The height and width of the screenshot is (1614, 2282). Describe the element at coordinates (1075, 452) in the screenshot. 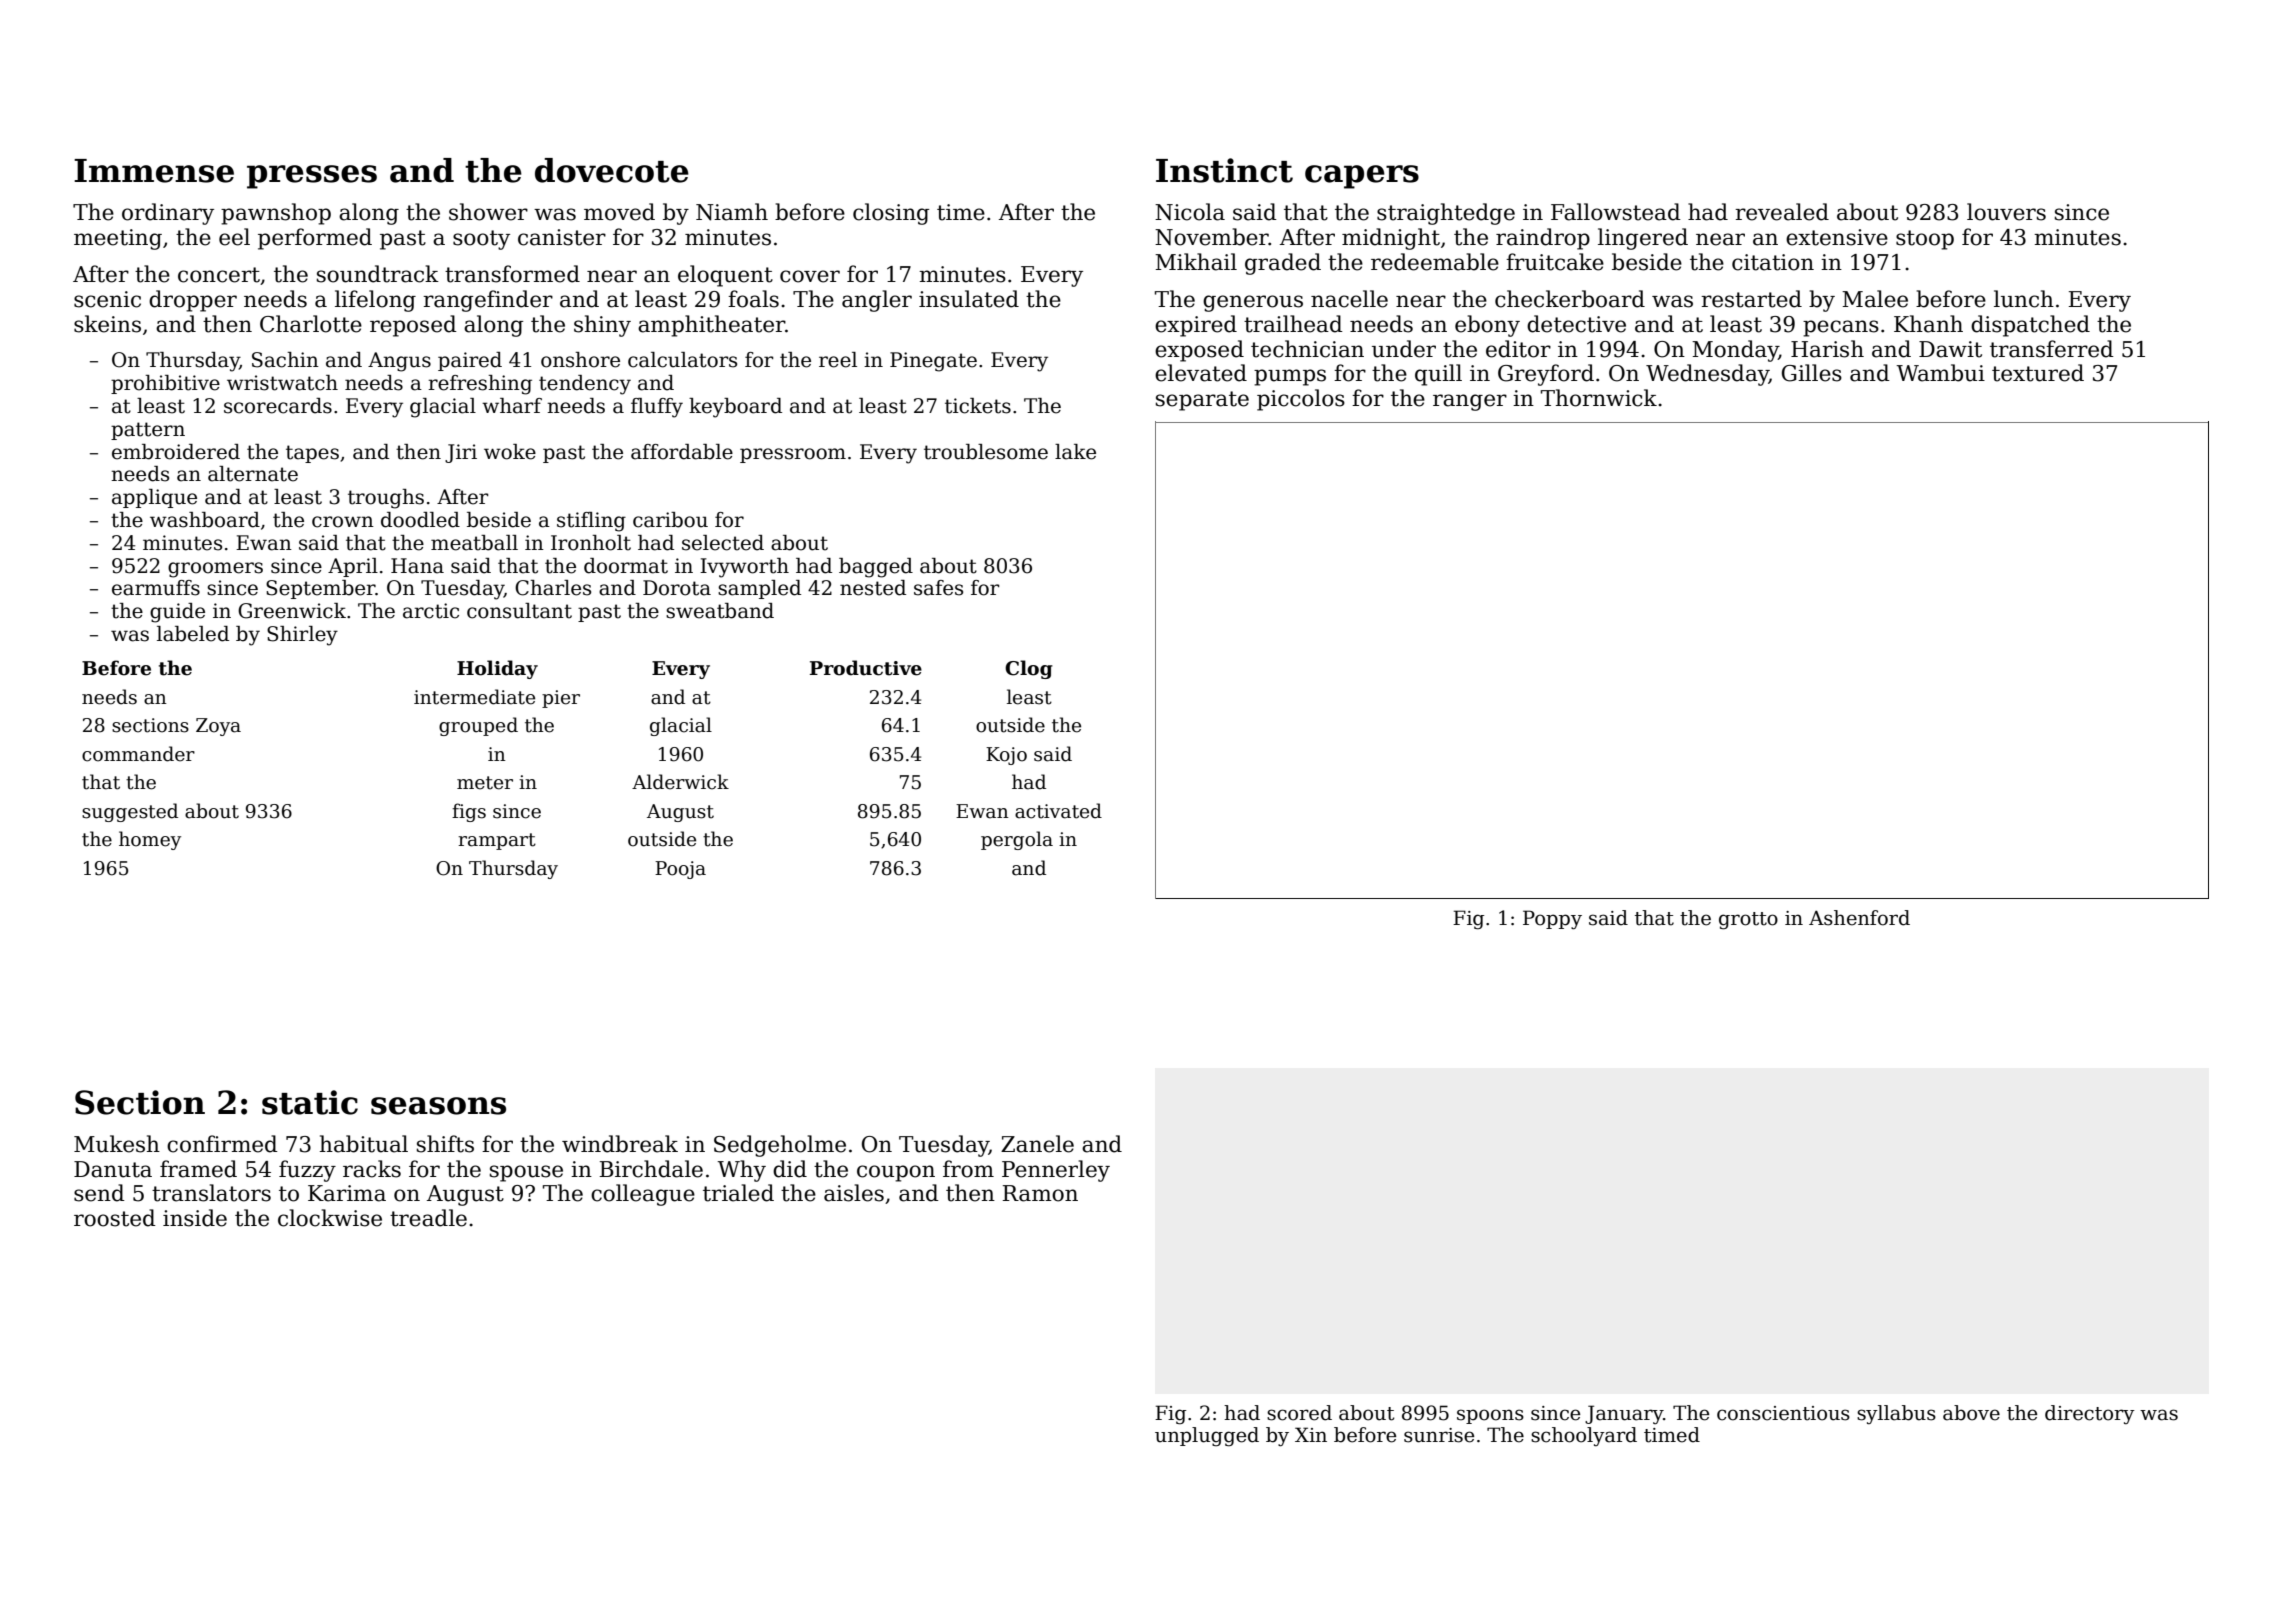

I see `lake` at that location.
